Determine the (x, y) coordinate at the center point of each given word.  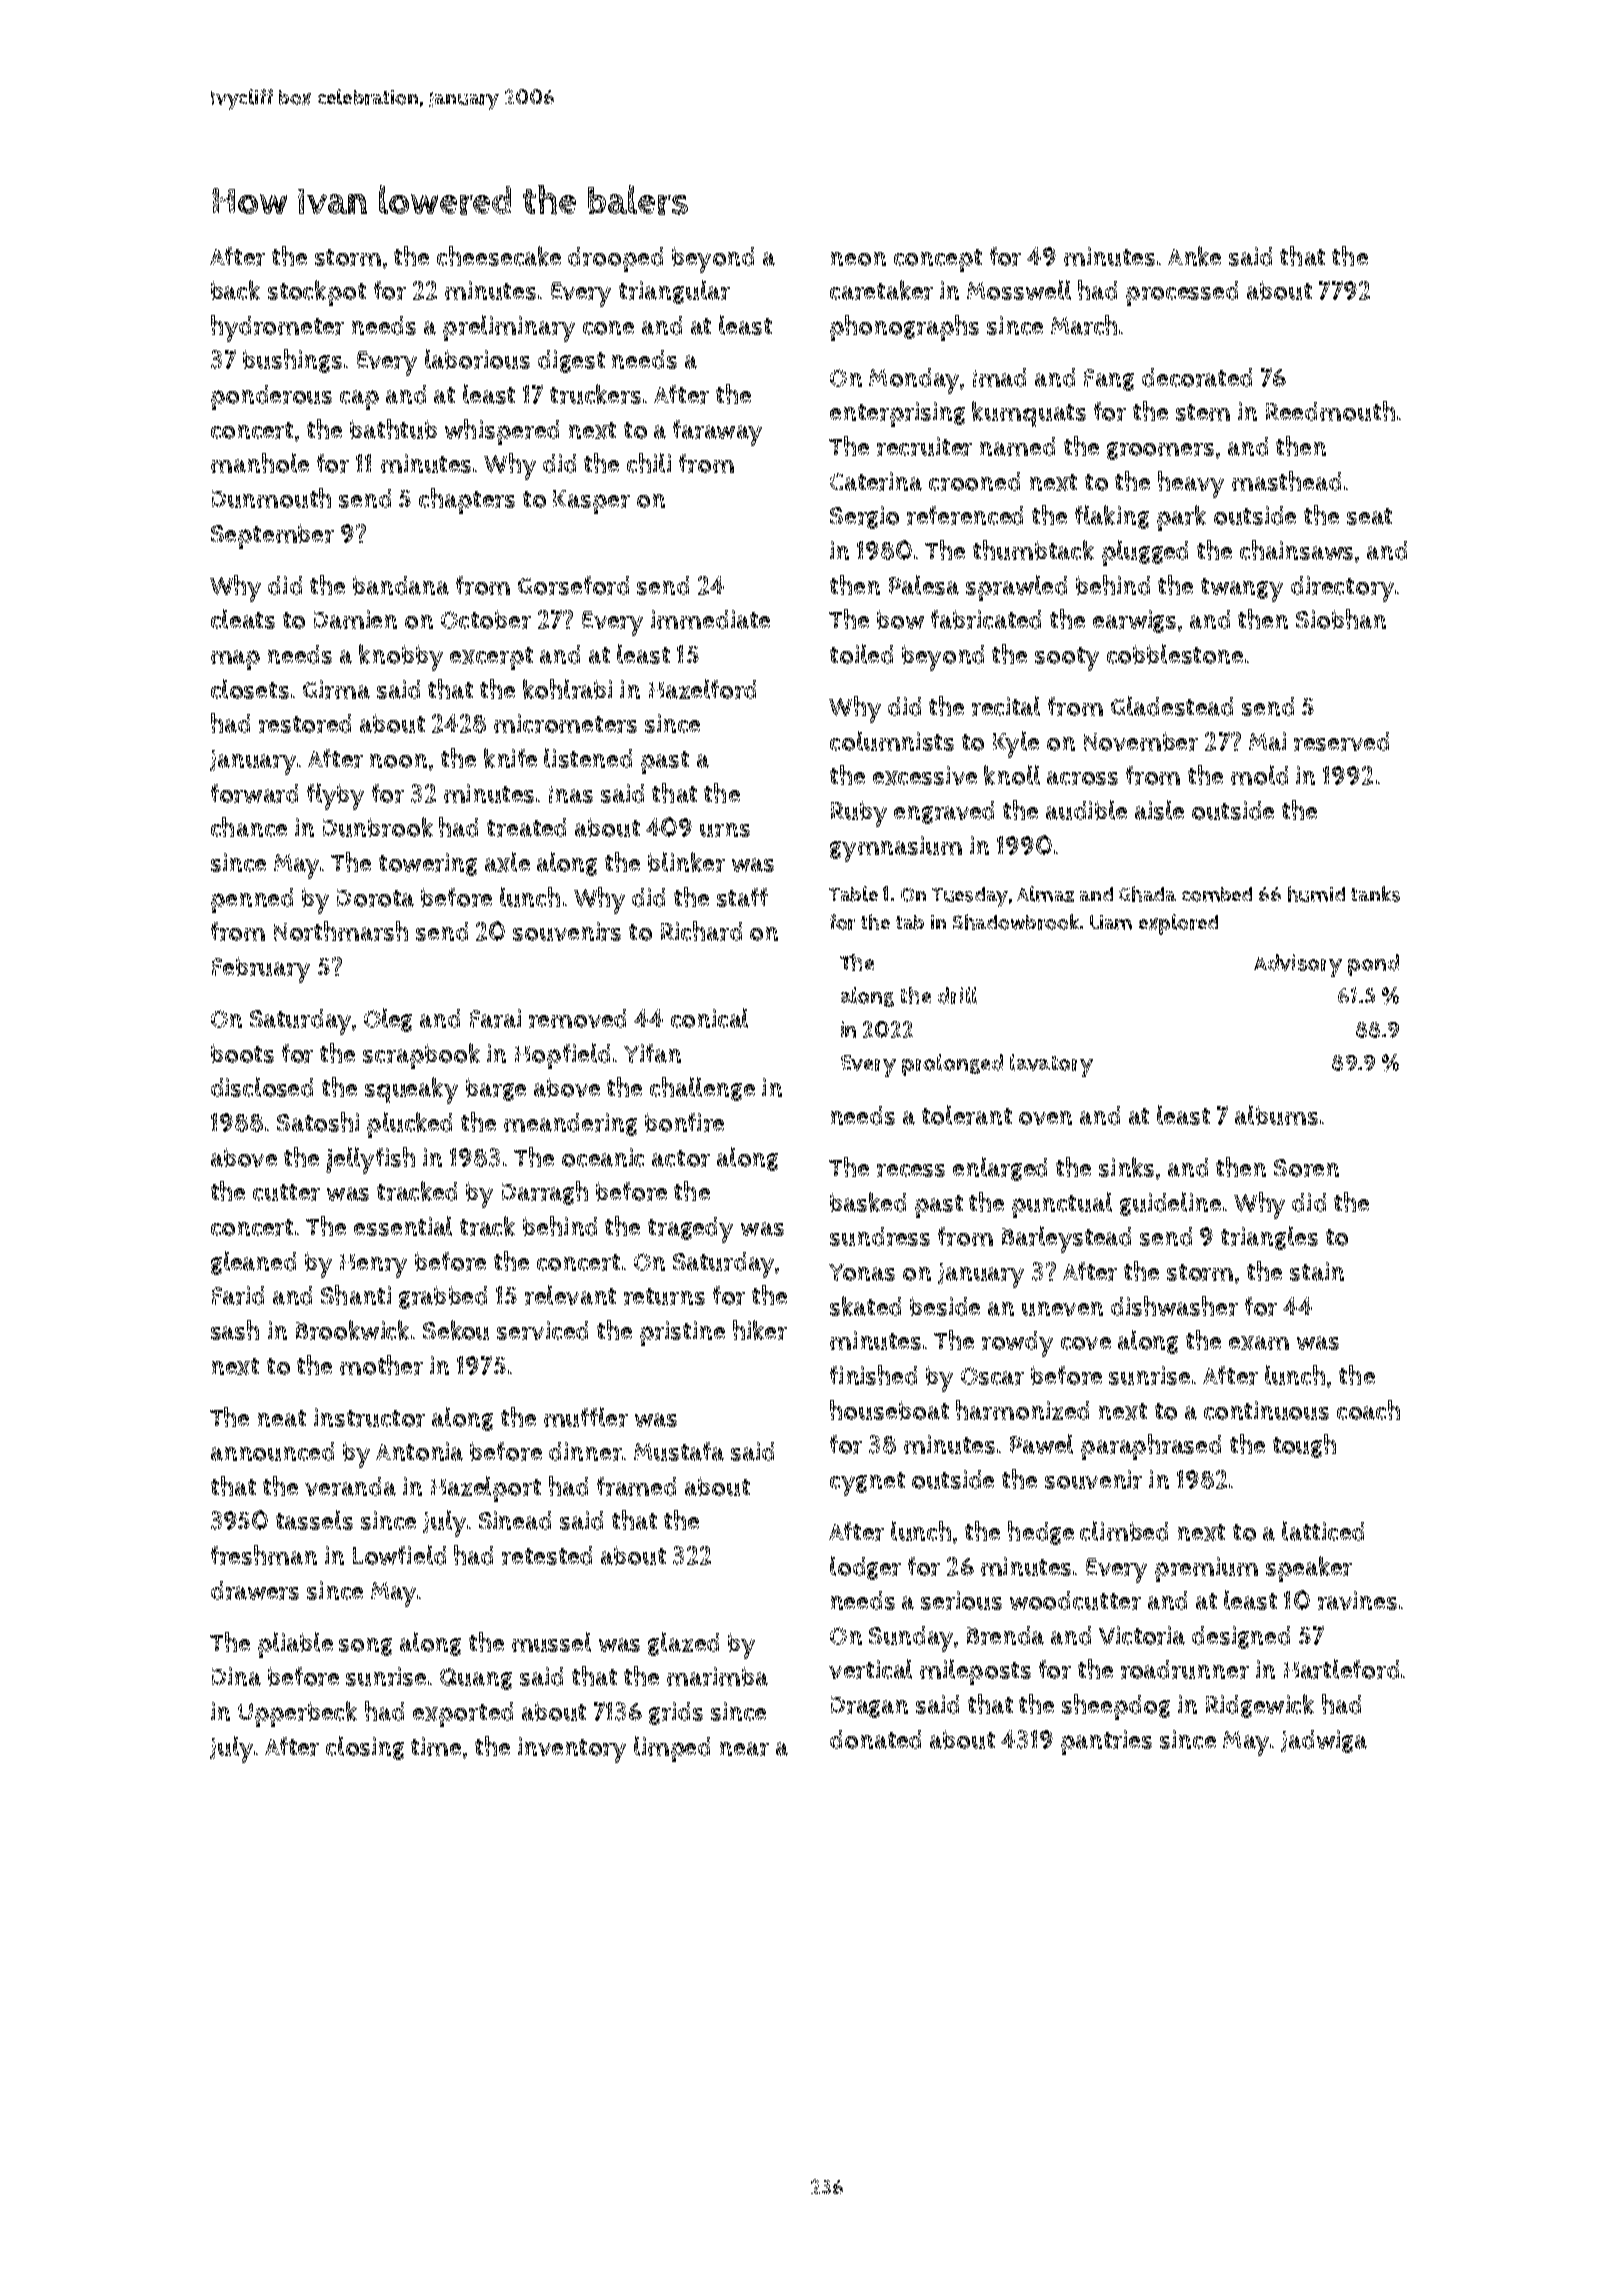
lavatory (1051, 1065)
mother (381, 1365)
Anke (1194, 256)
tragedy (690, 1230)
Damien (355, 619)
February (261, 970)
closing (365, 1748)
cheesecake (499, 256)
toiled (861, 654)
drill (957, 995)
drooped (615, 259)
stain (1317, 1271)
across (1082, 778)
